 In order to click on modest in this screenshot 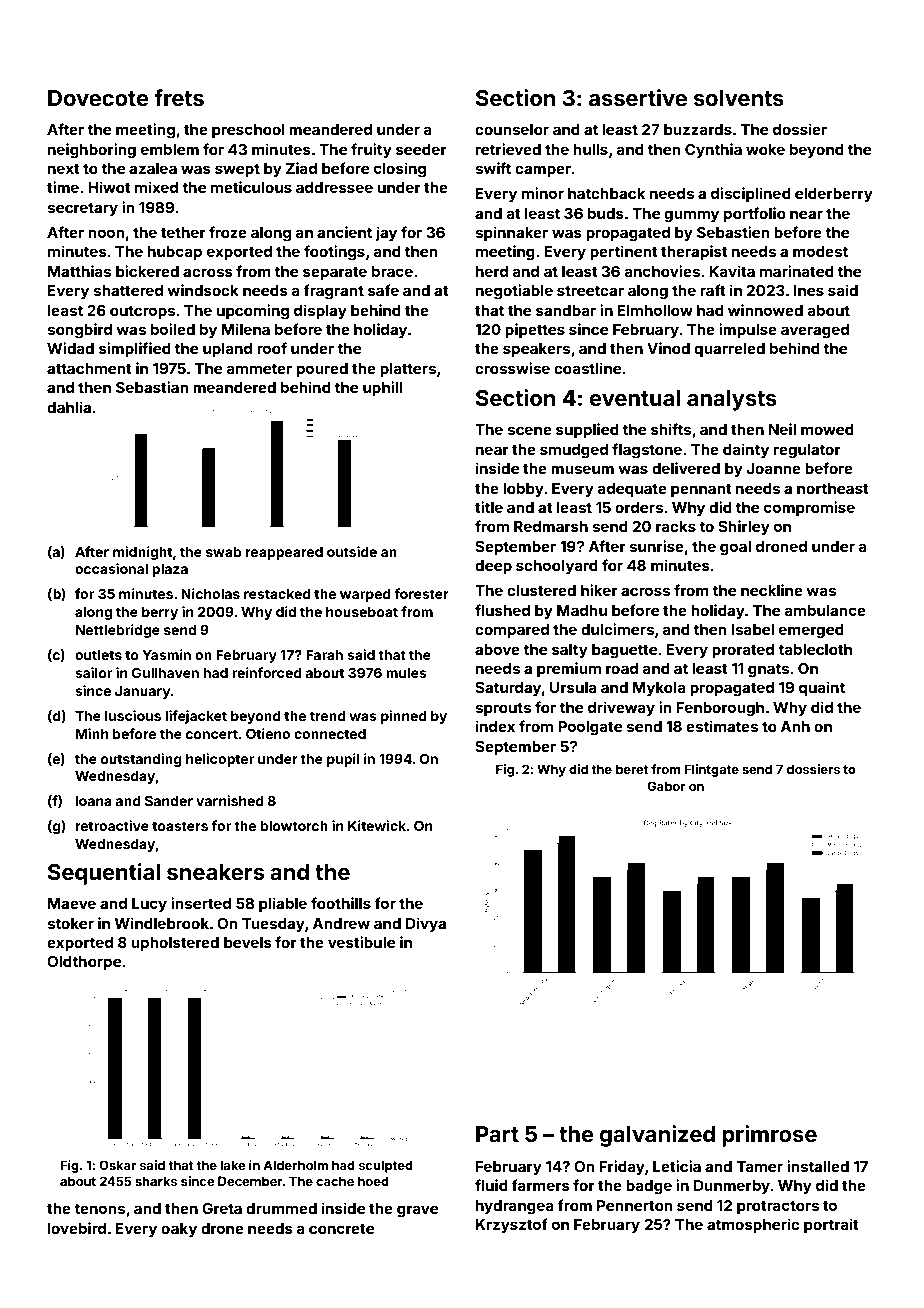, I will do `click(820, 251)`.
